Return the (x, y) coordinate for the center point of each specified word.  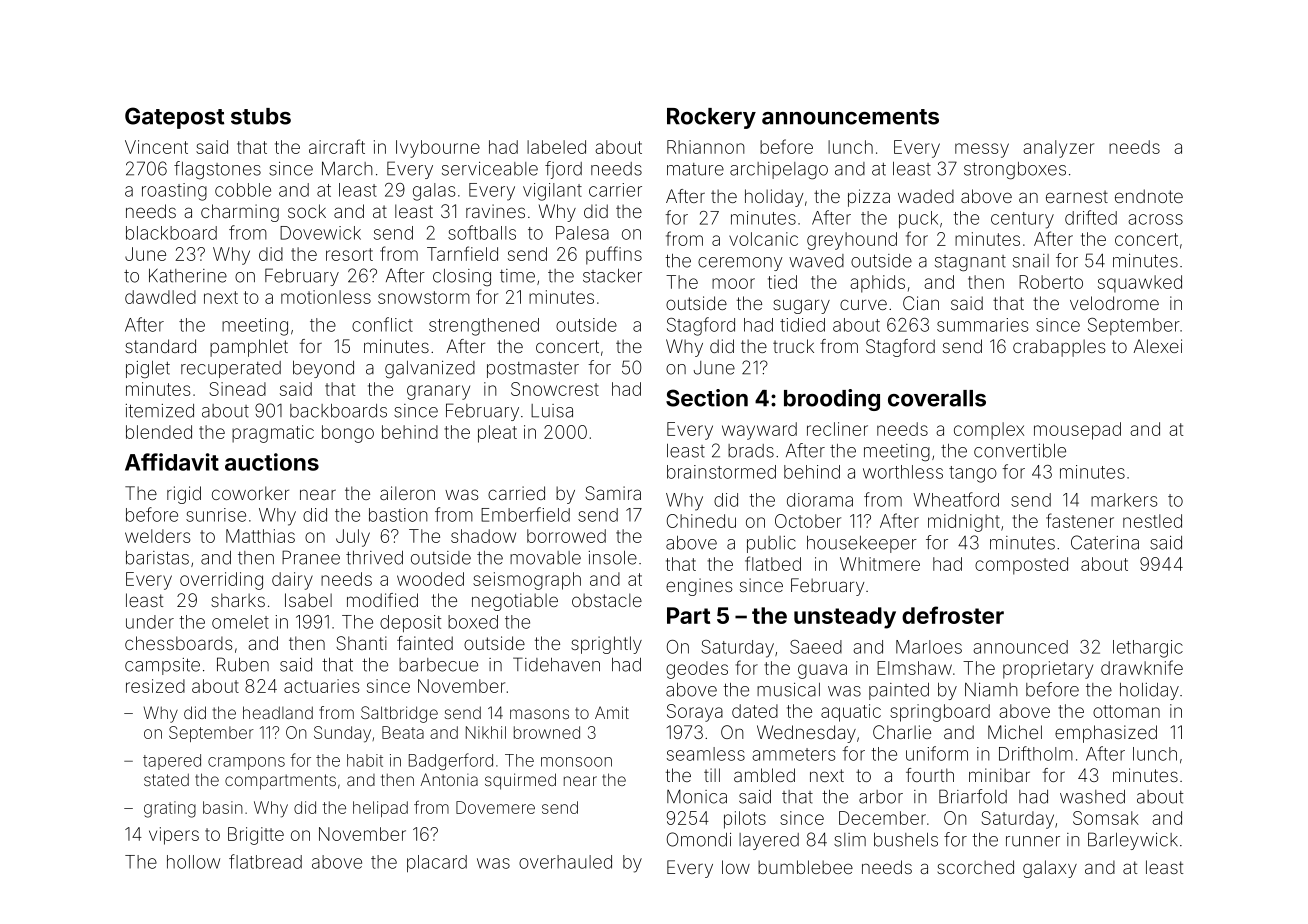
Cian (921, 303)
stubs (261, 116)
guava (822, 671)
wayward (759, 431)
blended (159, 432)
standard (160, 346)
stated (166, 779)
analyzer (1058, 149)
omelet (240, 622)
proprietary (1048, 670)
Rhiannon (706, 147)
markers (1124, 500)
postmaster (533, 370)
